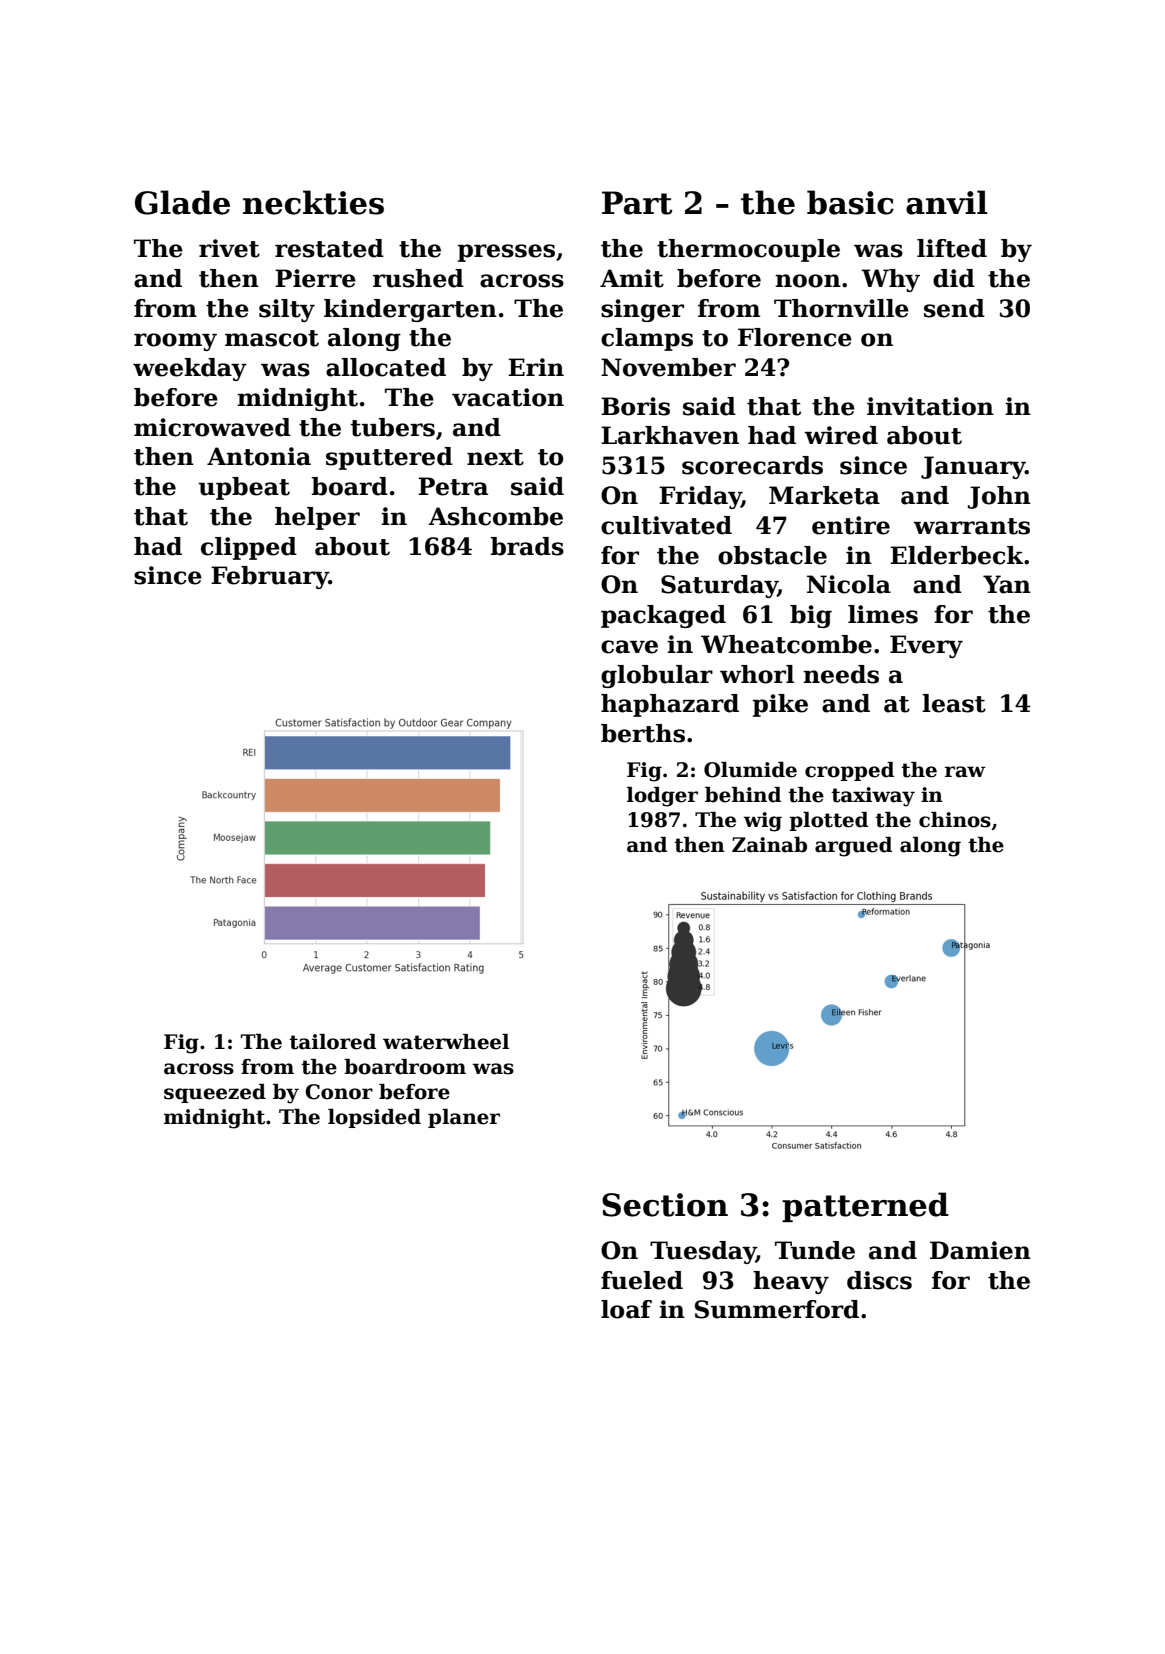 This screenshot has height=1654, width=1165. I want to click on argued, so click(853, 847).
